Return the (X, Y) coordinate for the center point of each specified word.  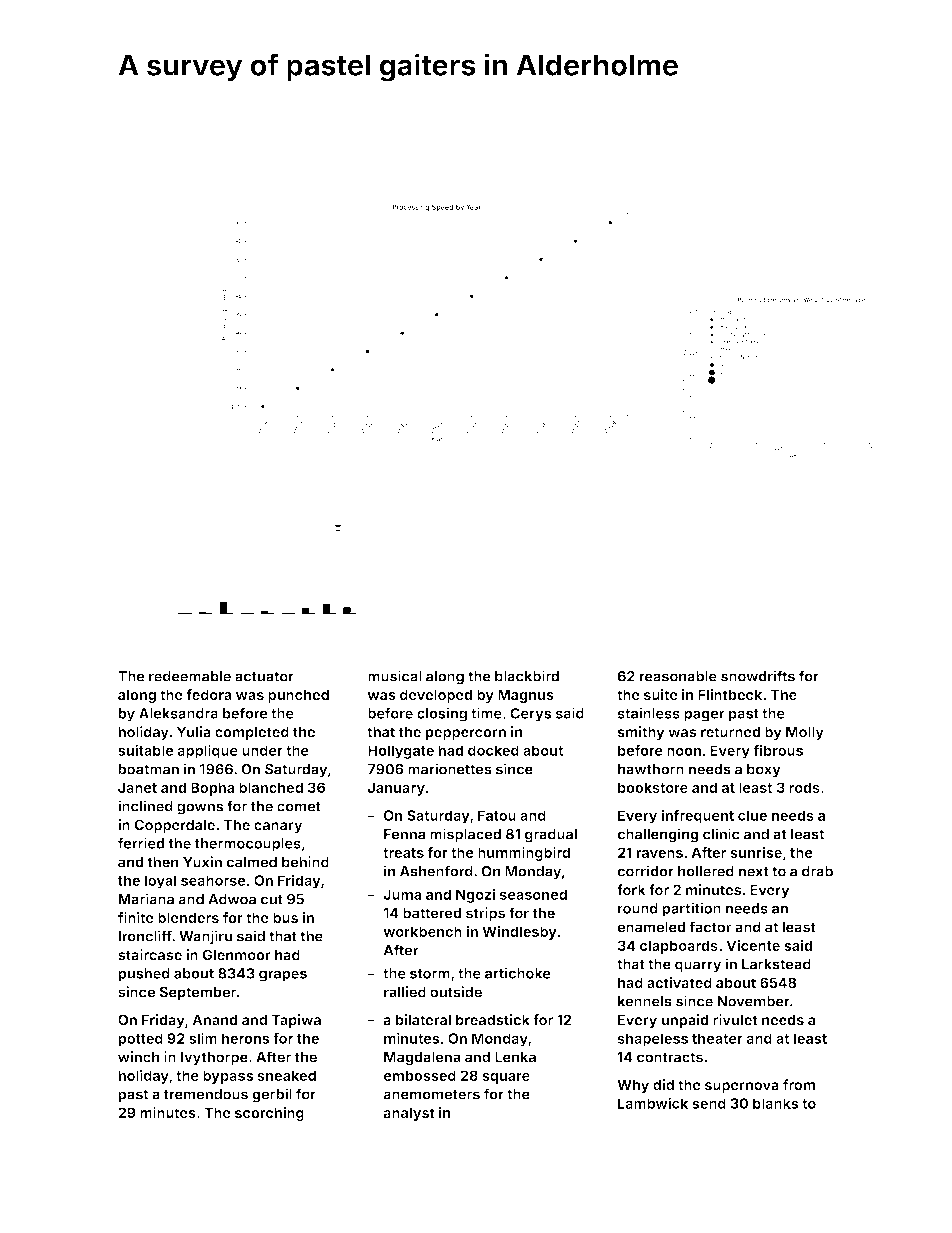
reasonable (678, 676)
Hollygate (401, 752)
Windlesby (519, 933)
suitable (146, 750)
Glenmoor (236, 955)
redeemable (190, 676)
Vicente (753, 945)
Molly (805, 733)
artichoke (518, 973)
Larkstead (776, 964)
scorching (269, 1114)
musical (395, 676)
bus (285, 917)
